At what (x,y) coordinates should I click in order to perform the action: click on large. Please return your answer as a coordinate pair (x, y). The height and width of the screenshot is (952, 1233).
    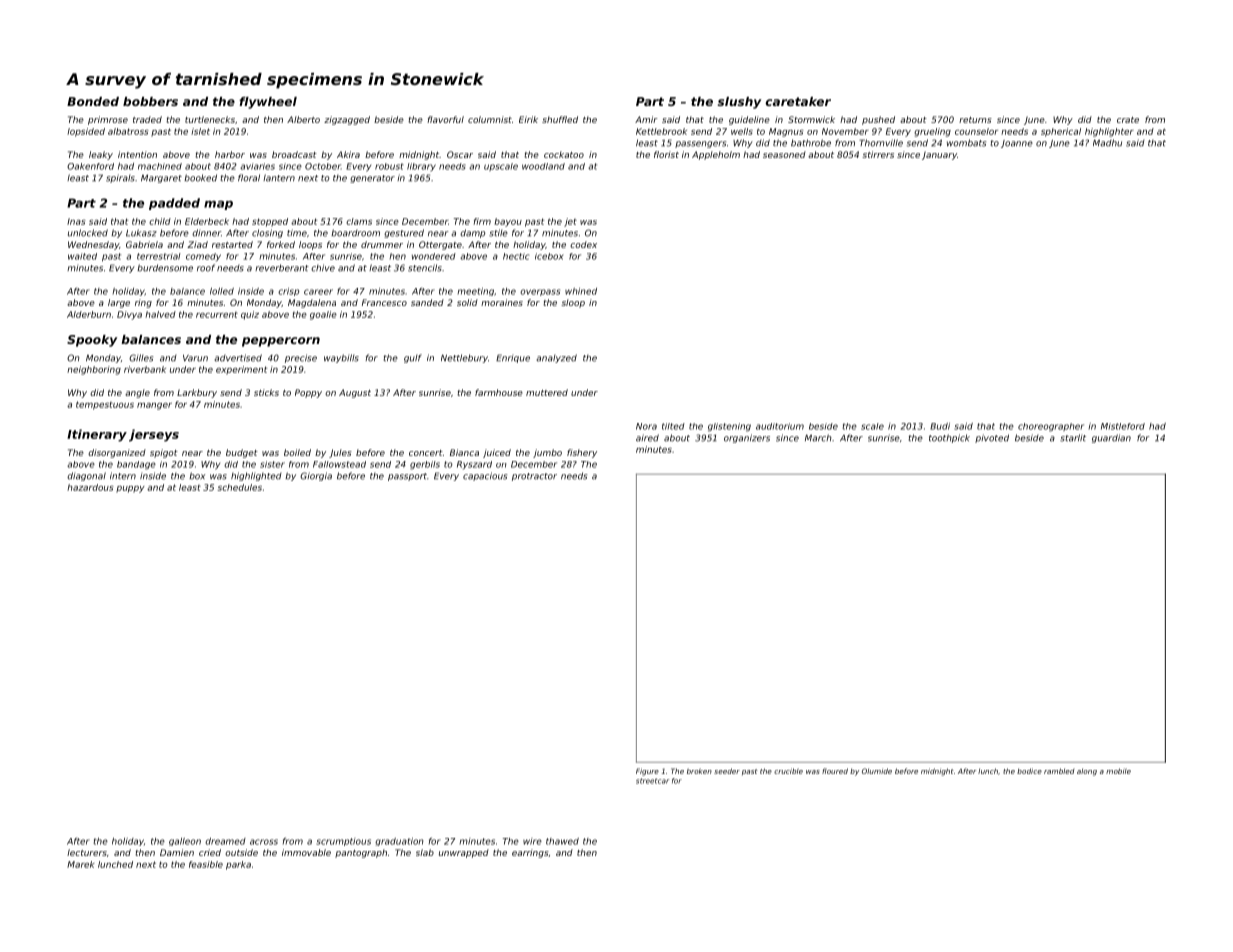
    Looking at the image, I should click on (119, 303).
